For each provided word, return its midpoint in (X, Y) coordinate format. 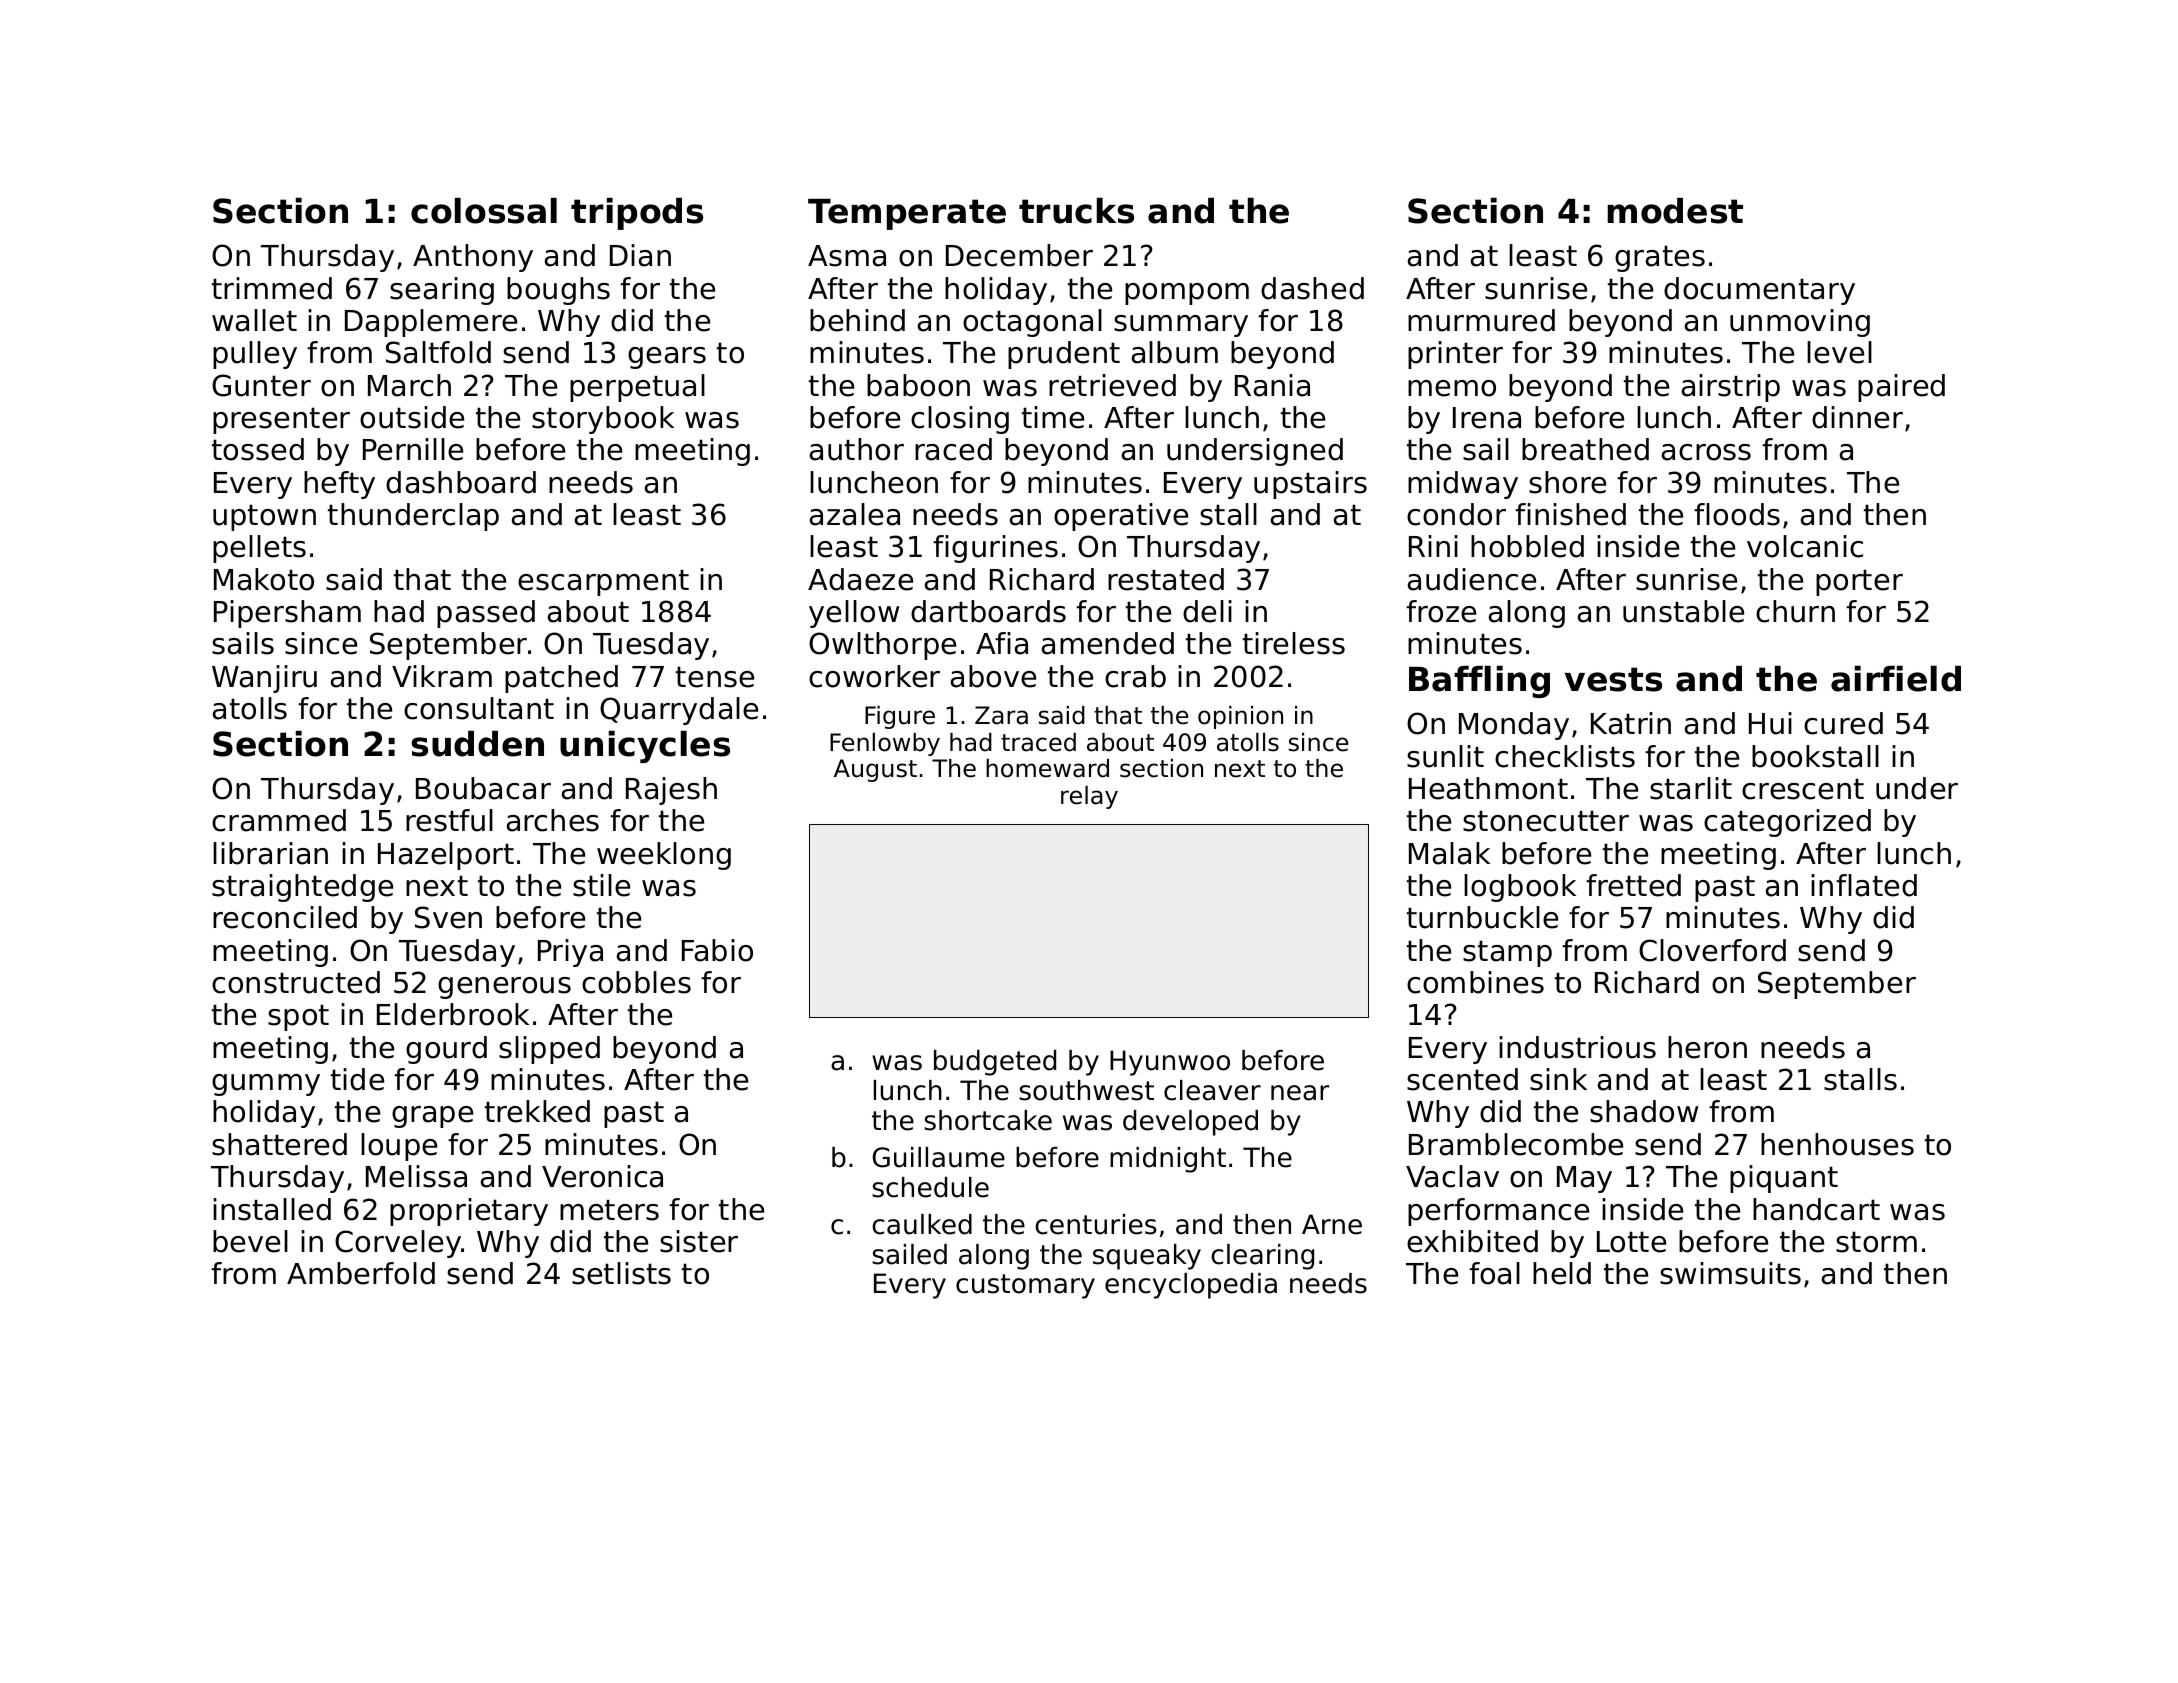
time (1053, 417)
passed (486, 614)
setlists (621, 1273)
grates (1660, 258)
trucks (1076, 211)
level (1839, 352)
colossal (484, 211)
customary (1025, 1286)
